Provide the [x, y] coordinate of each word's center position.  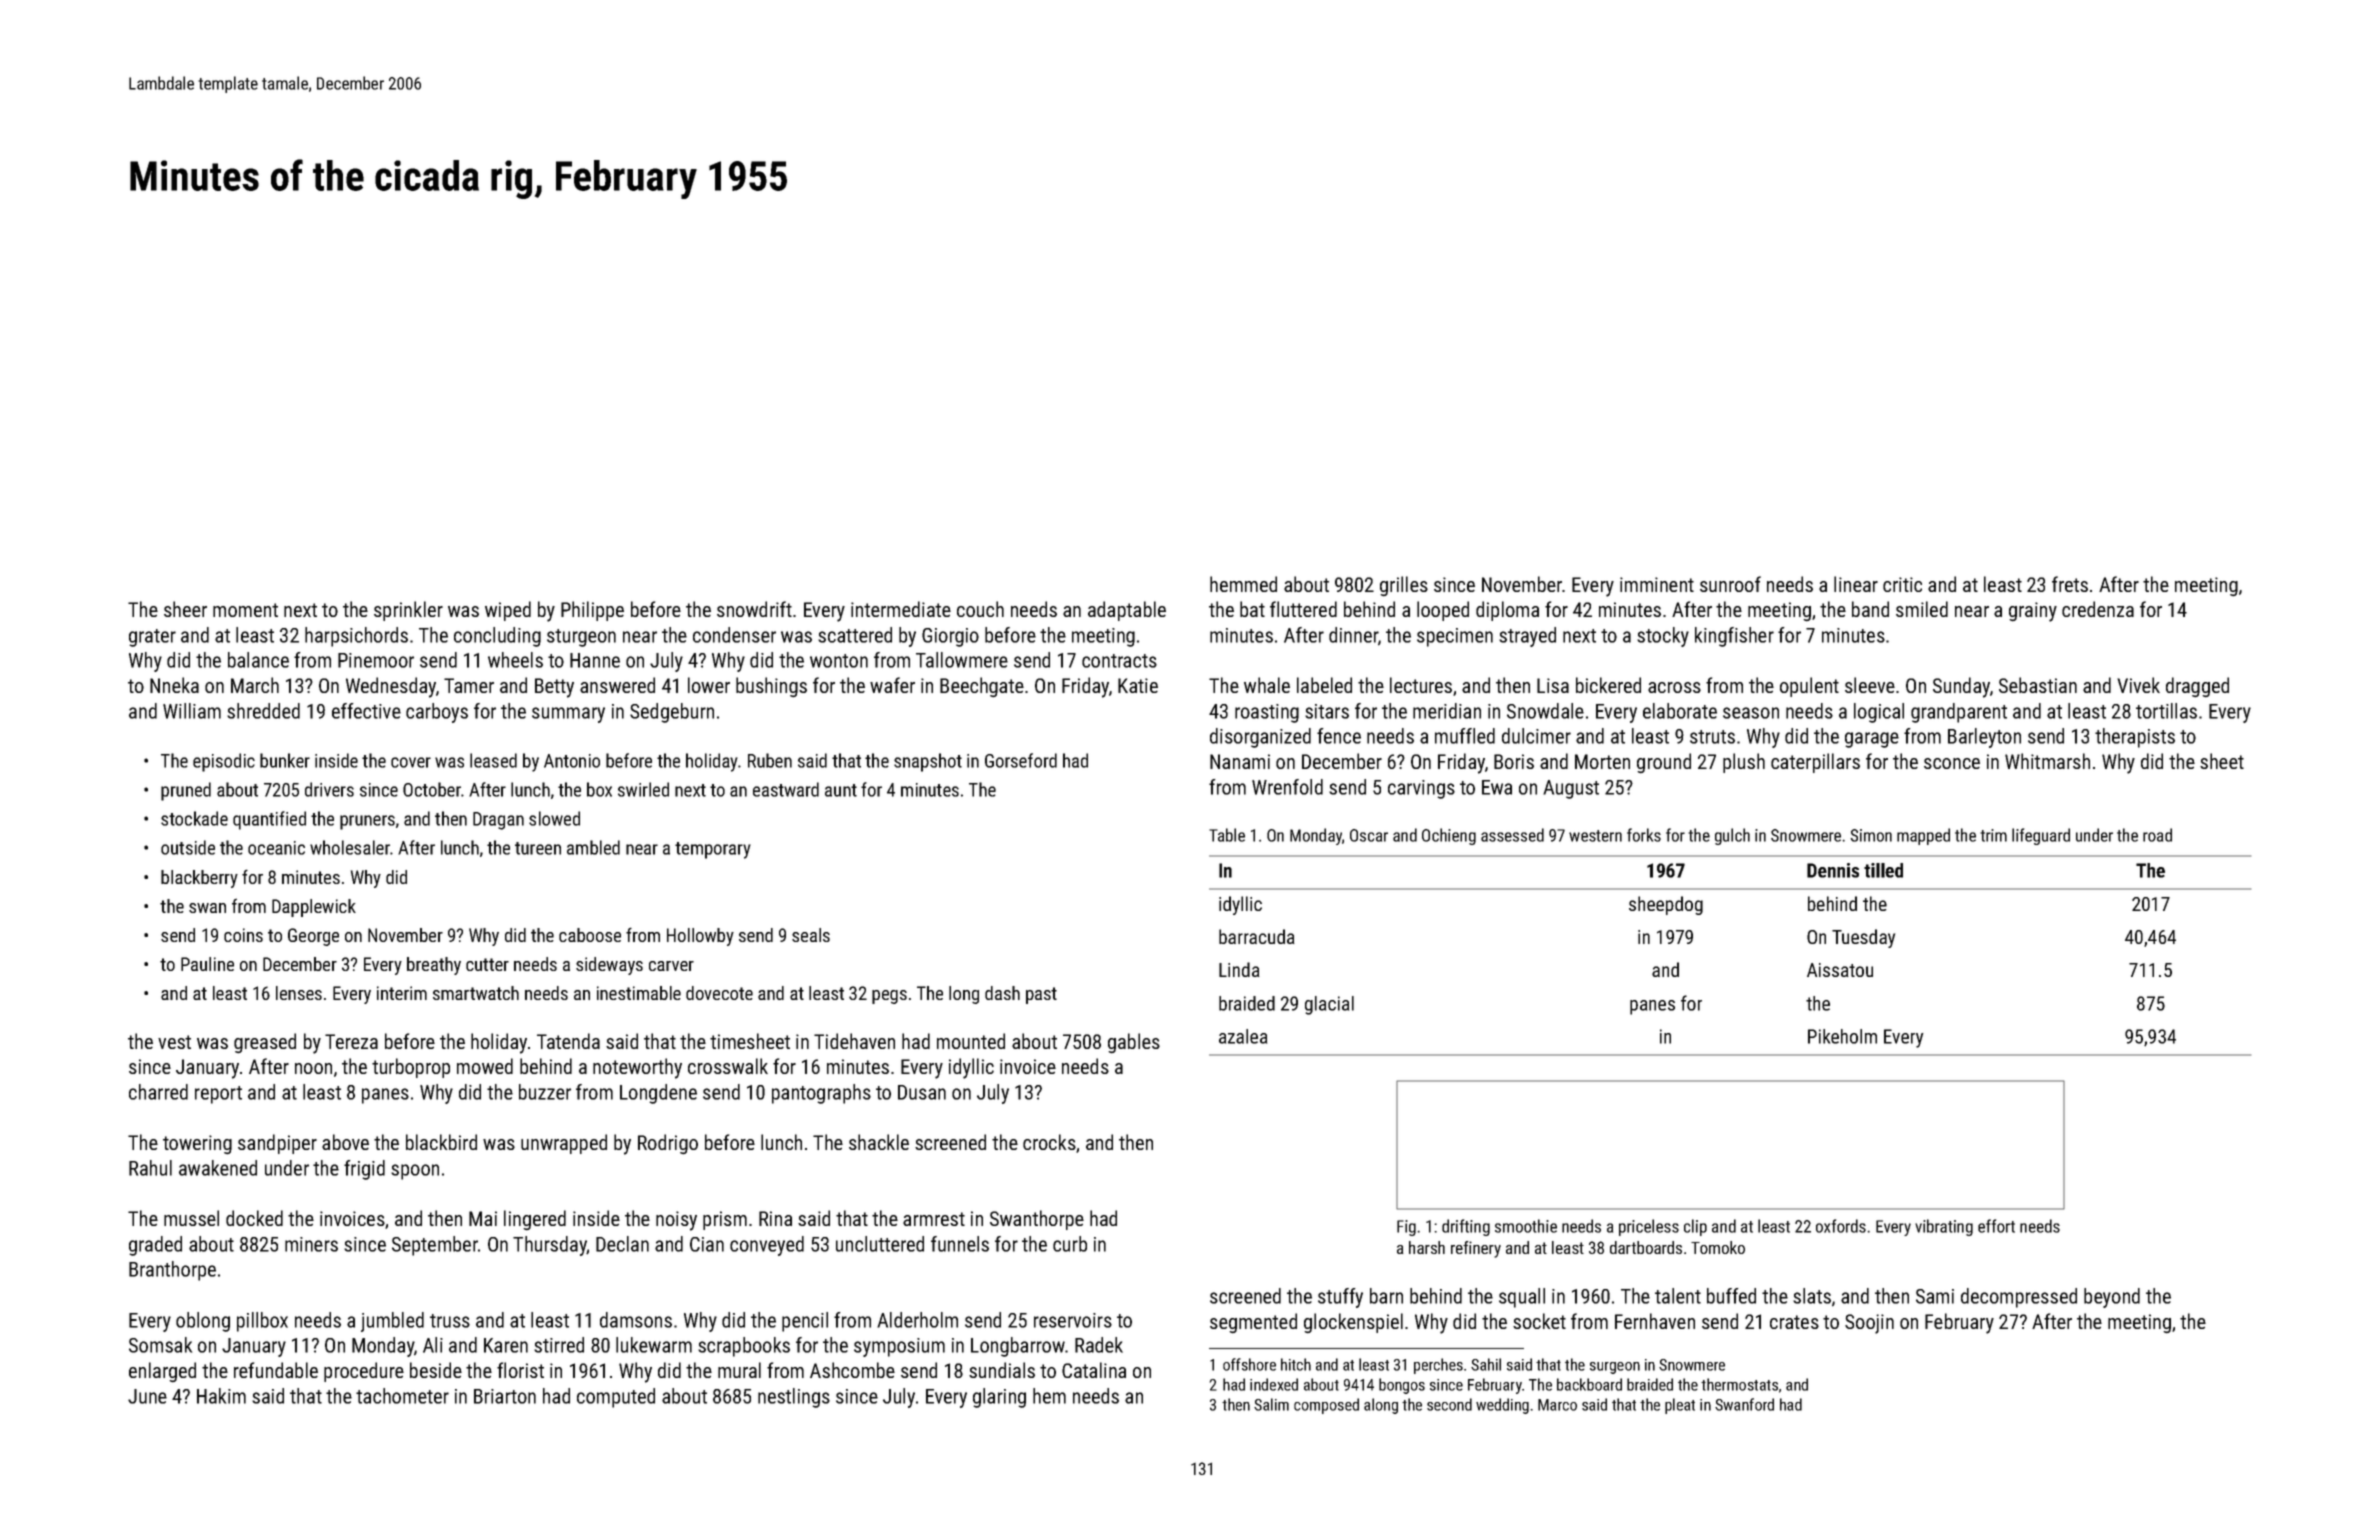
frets [2070, 584]
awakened [218, 1168]
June [147, 1396]
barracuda [1256, 936]
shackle [879, 1142]
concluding [497, 637]
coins [243, 935]
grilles [1404, 586]
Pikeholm [1842, 1036]
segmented [1253, 1323]
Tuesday [1863, 938]
